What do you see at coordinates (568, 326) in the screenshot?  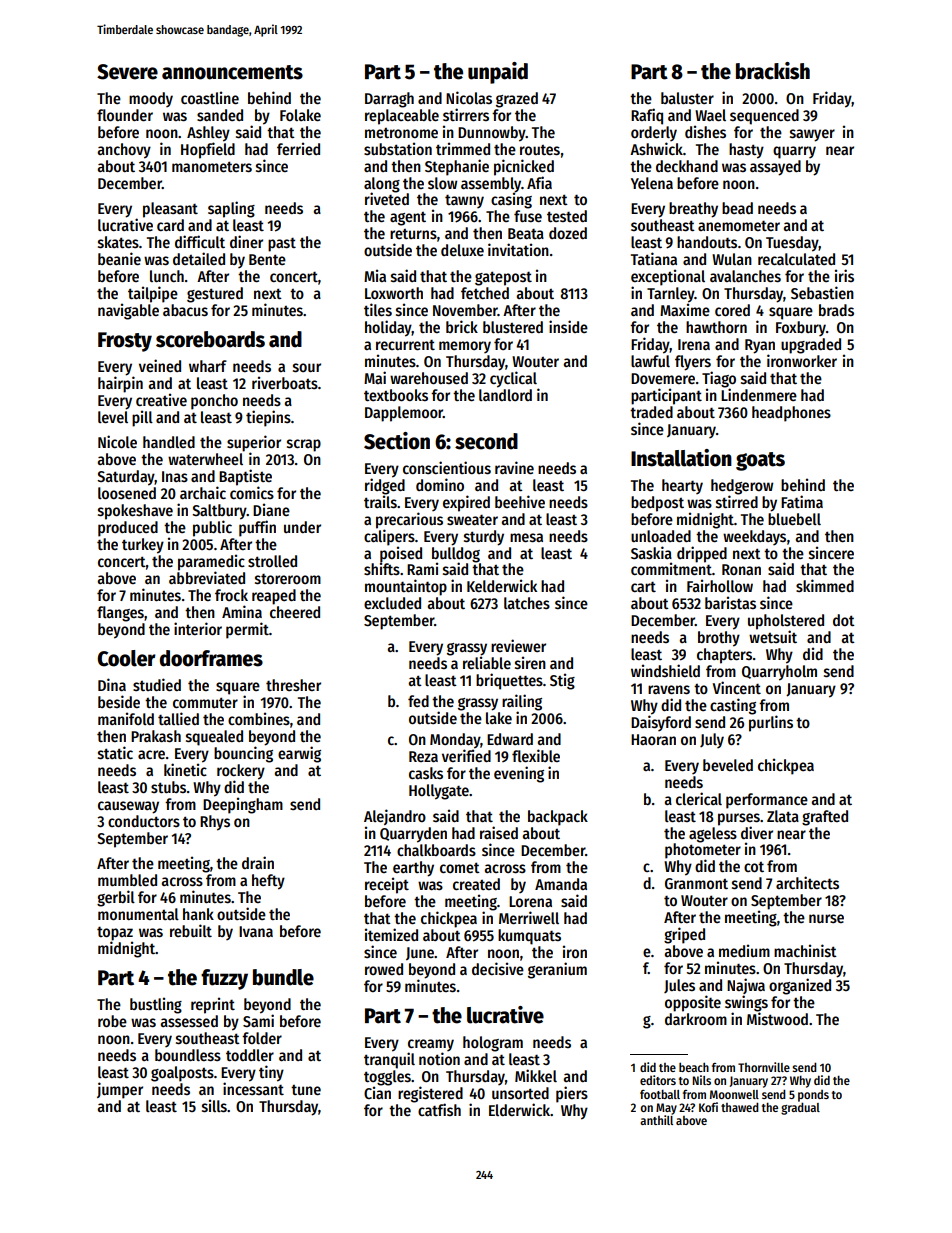 I see `inside` at bounding box center [568, 326].
